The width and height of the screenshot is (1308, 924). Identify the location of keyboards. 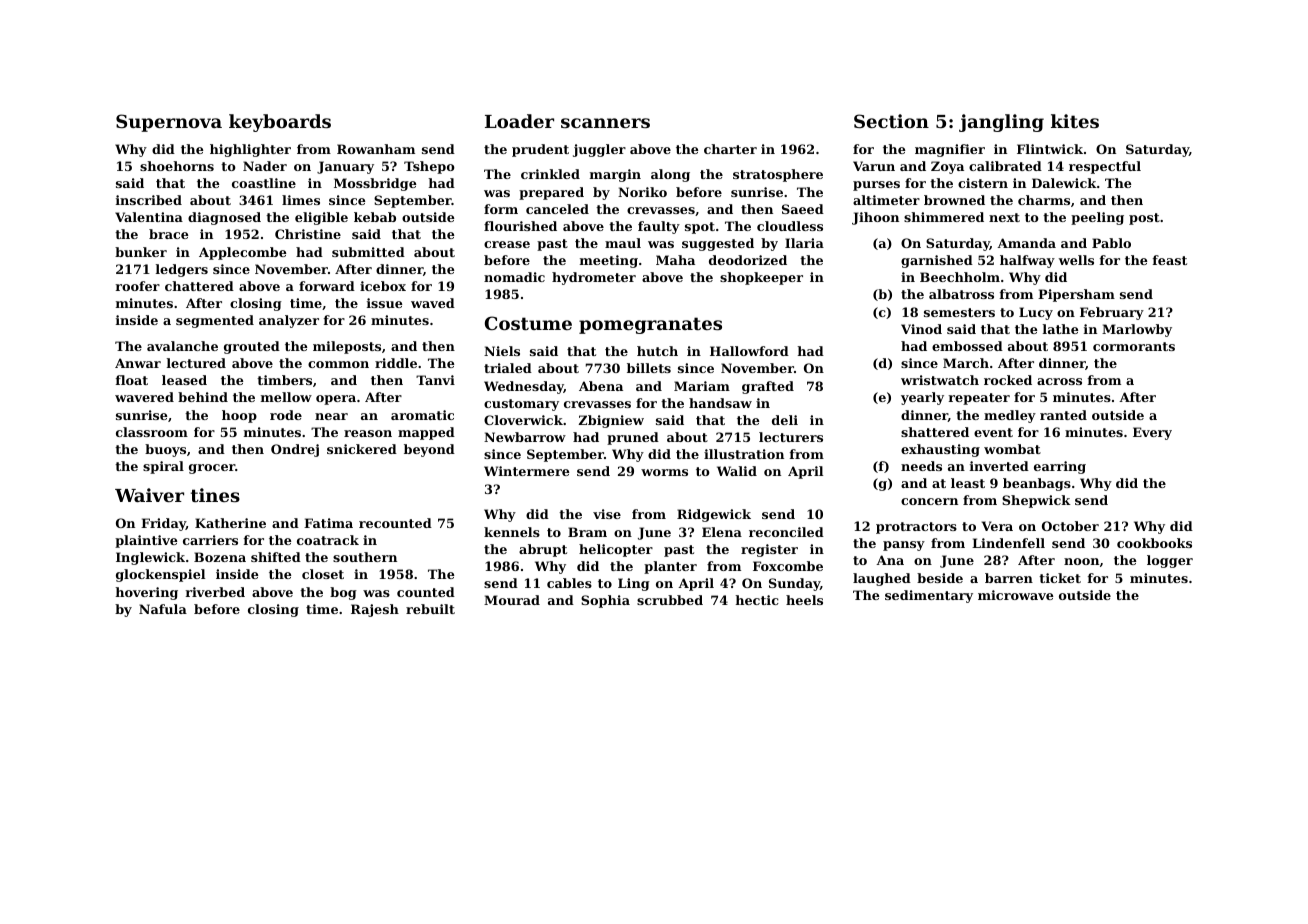
(280, 123).
